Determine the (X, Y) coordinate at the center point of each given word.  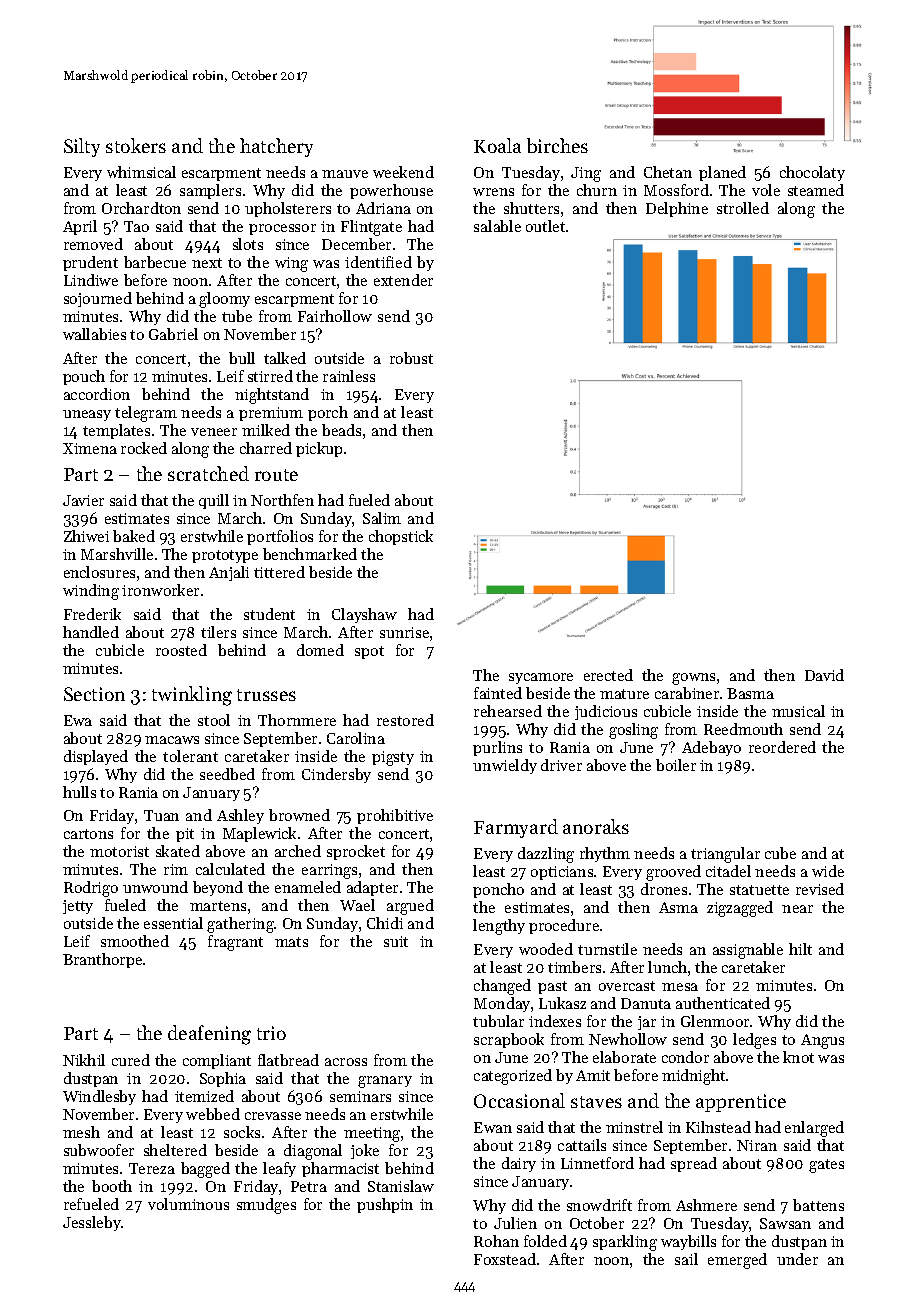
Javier (83, 500)
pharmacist (340, 1169)
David (824, 675)
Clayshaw (364, 615)
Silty (82, 147)
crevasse (273, 1116)
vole (766, 190)
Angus (822, 1041)
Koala (497, 145)
